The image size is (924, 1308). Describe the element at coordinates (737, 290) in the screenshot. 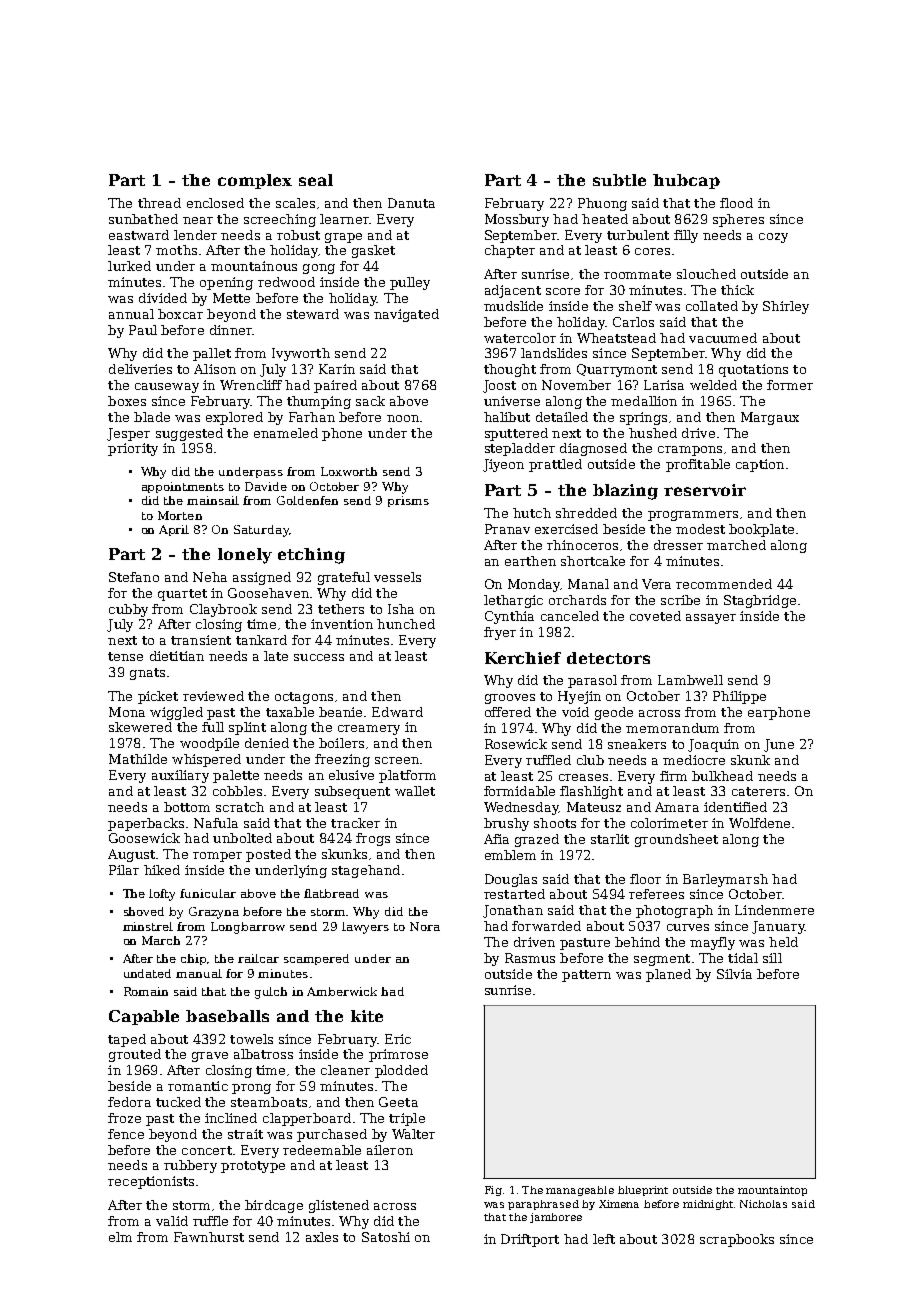

I see `thick` at that location.
